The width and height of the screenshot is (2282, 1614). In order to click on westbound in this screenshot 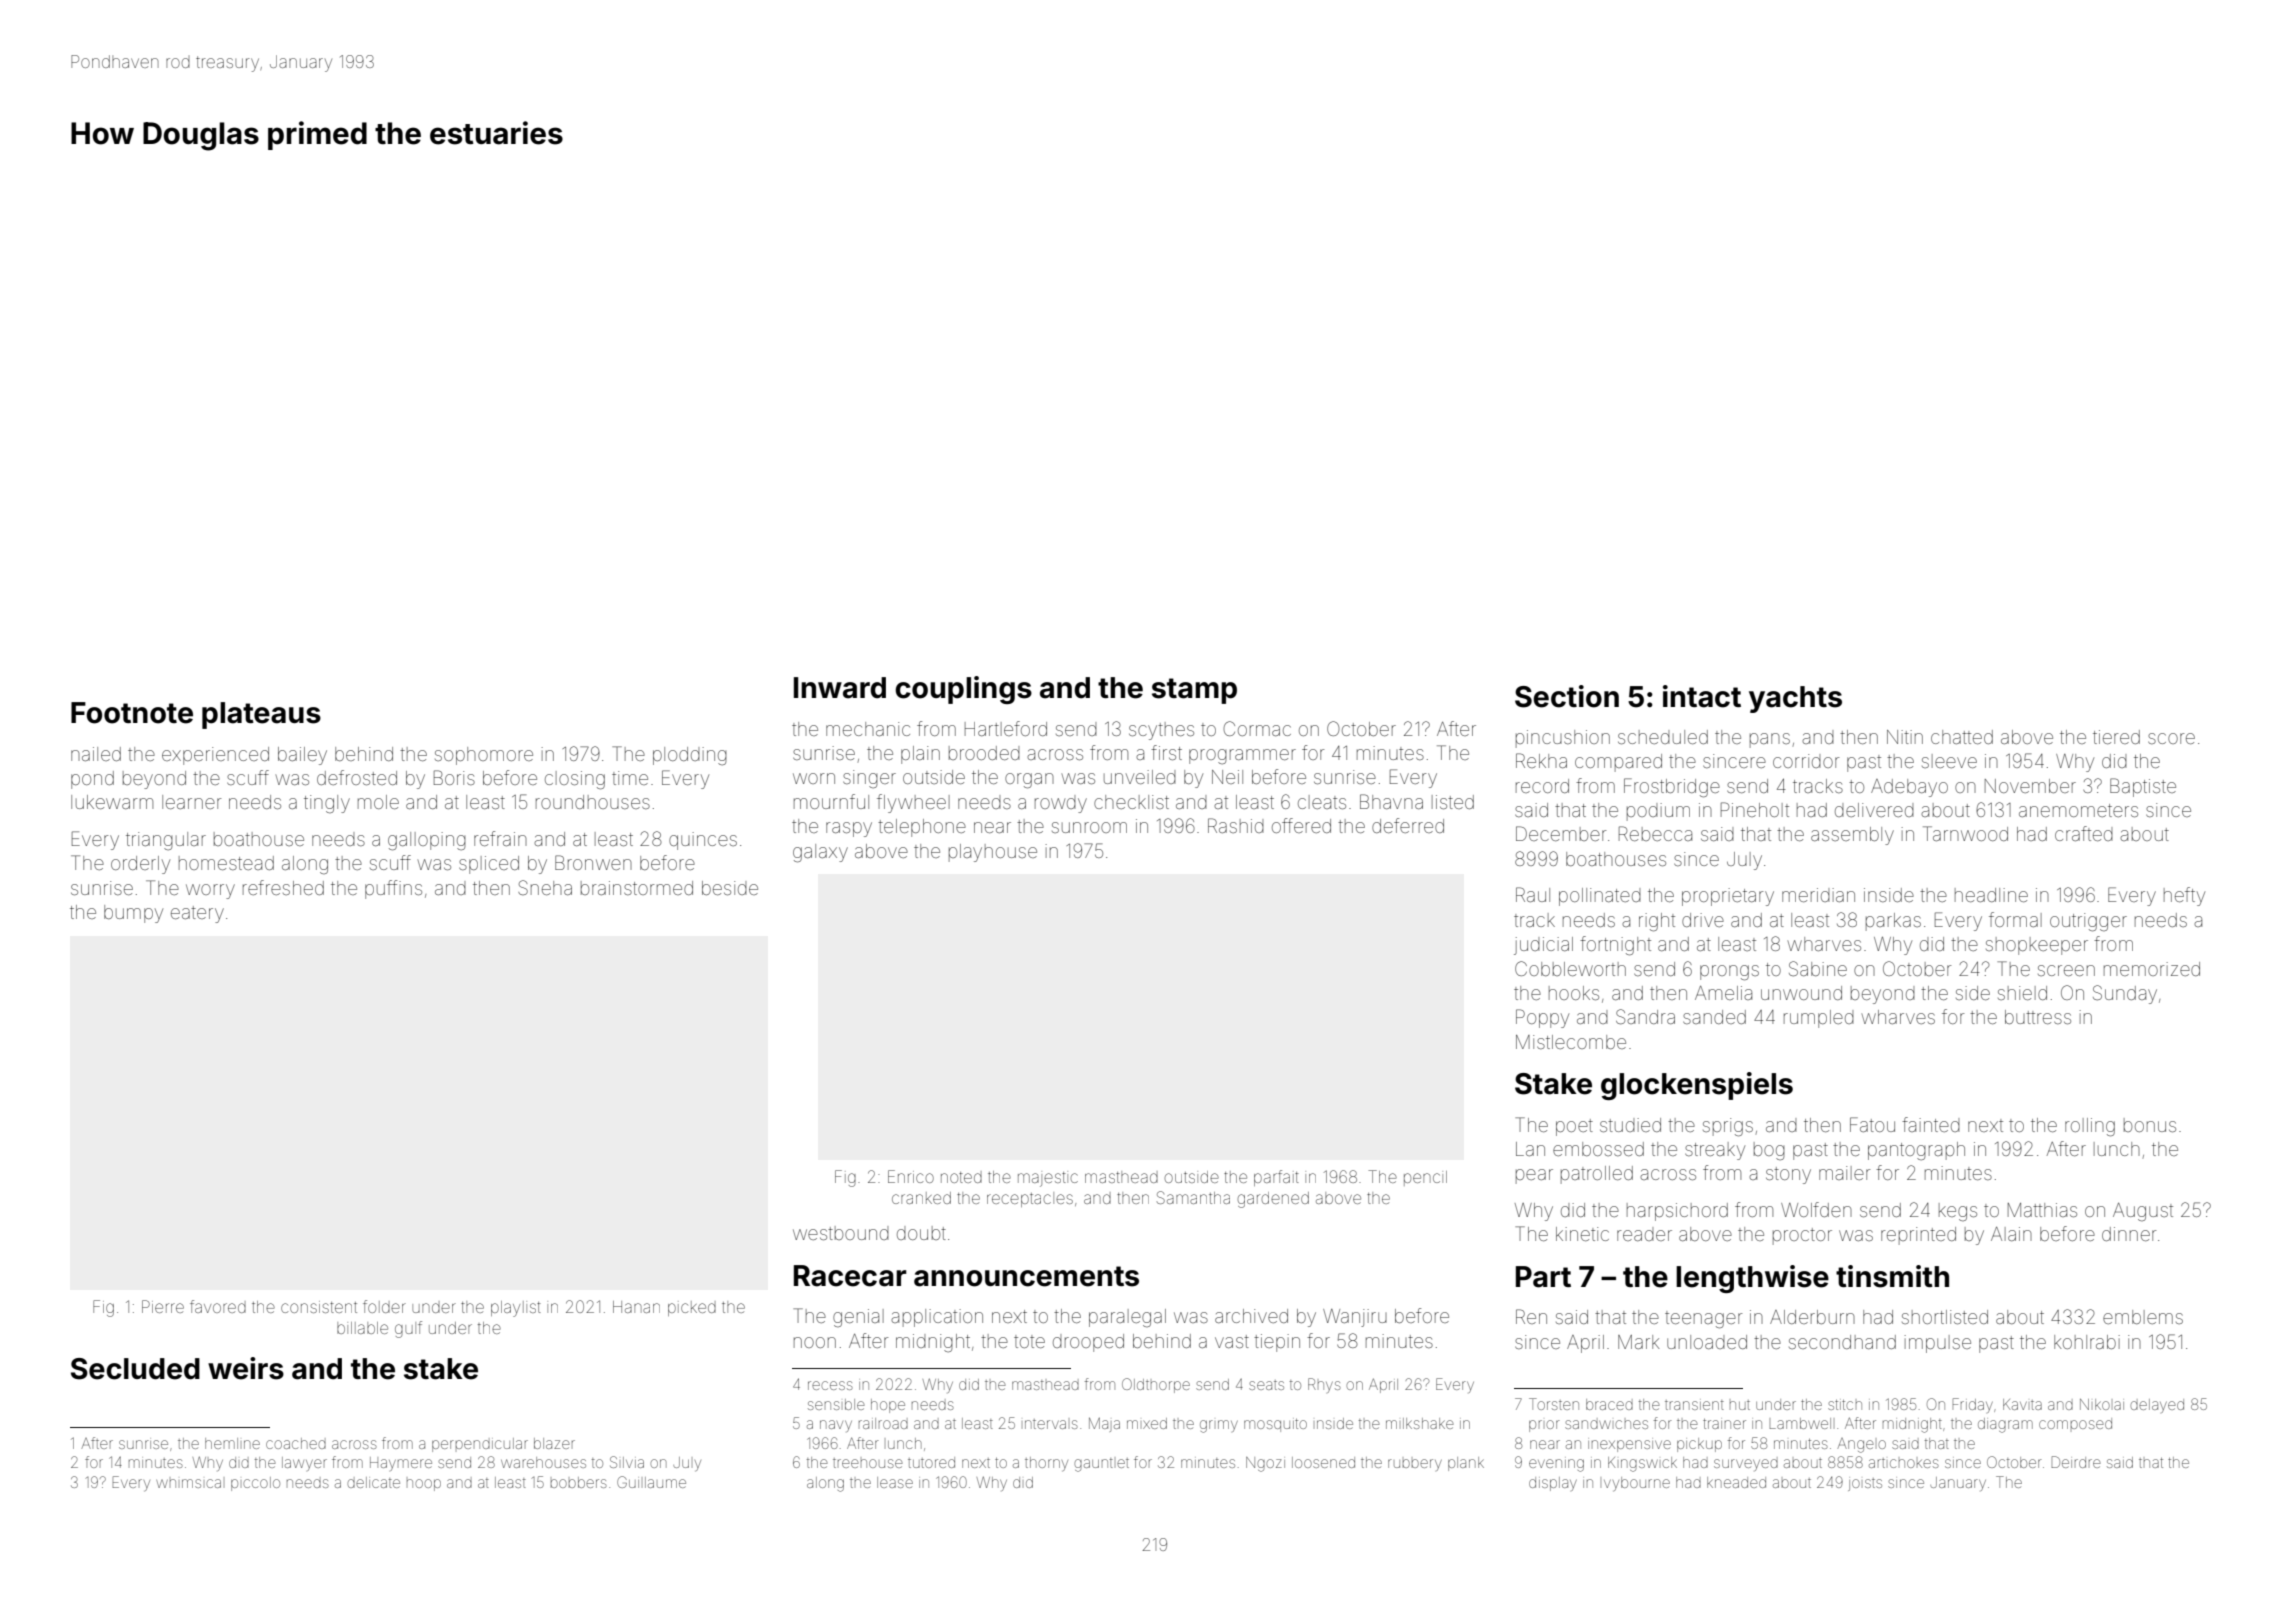, I will do `click(841, 1233)`.
